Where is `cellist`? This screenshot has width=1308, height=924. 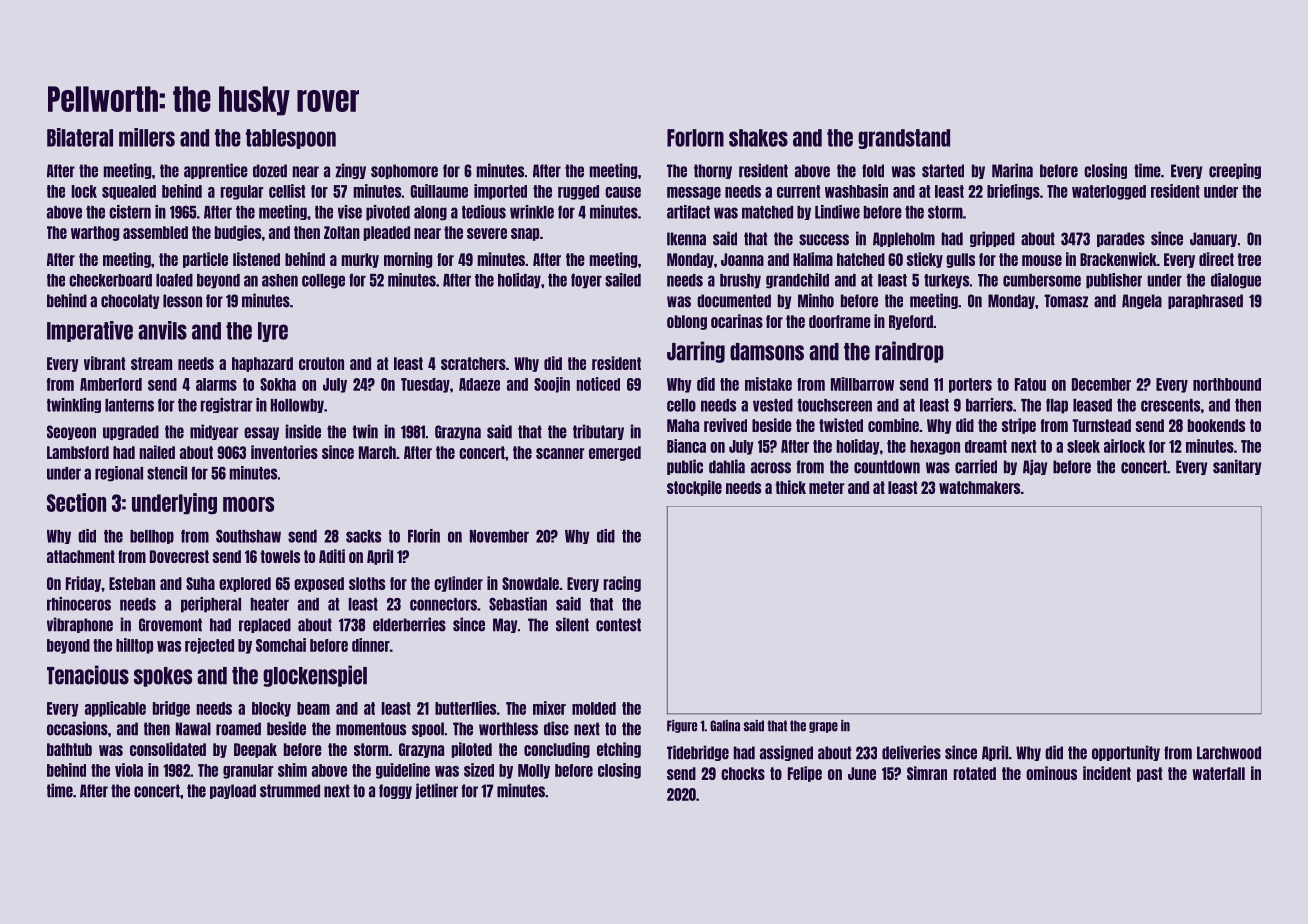 cellist is located at coordinates (287, 191).
